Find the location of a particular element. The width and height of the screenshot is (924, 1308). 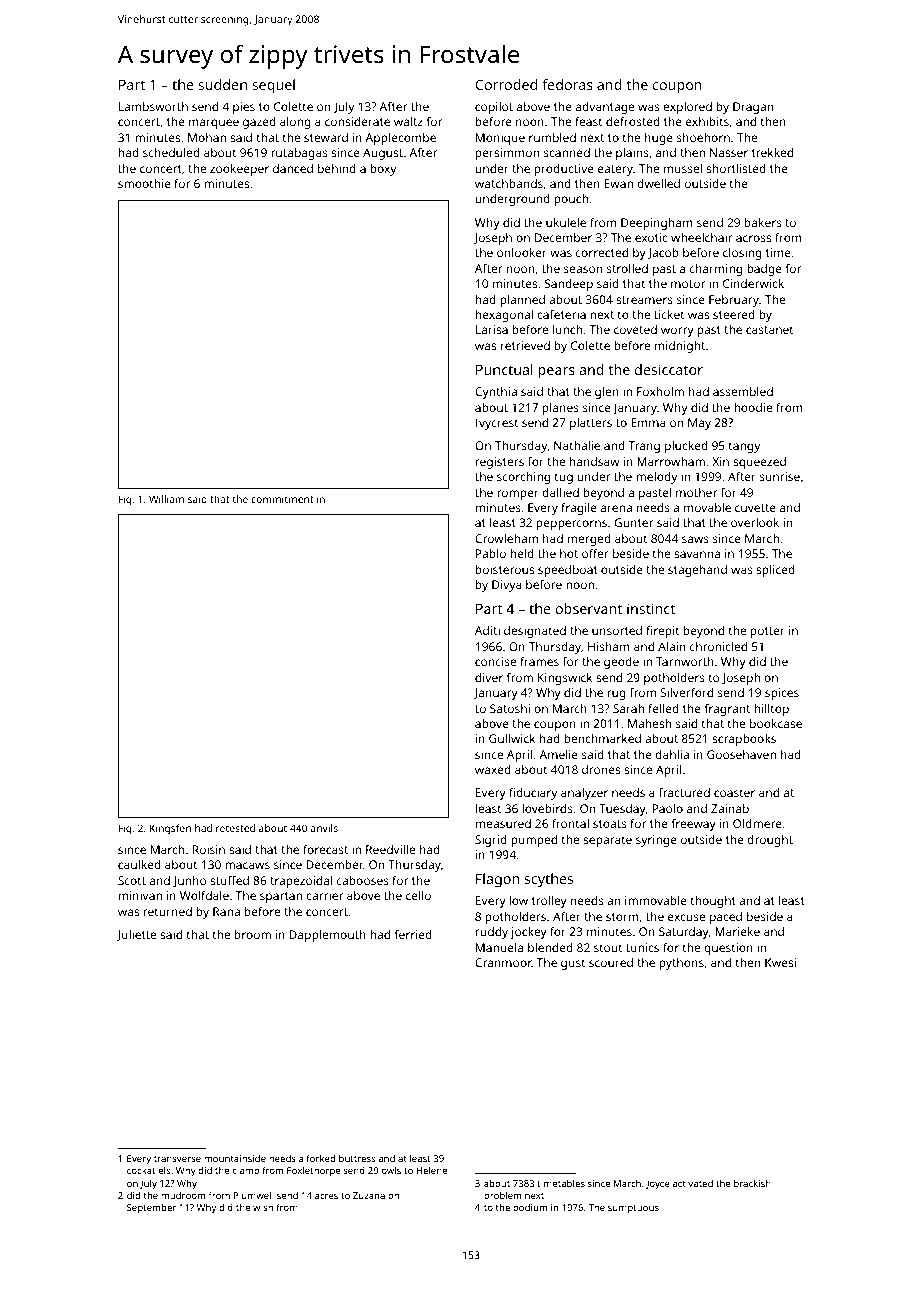

Dapplemouth is located at coordinates (327, 936).
